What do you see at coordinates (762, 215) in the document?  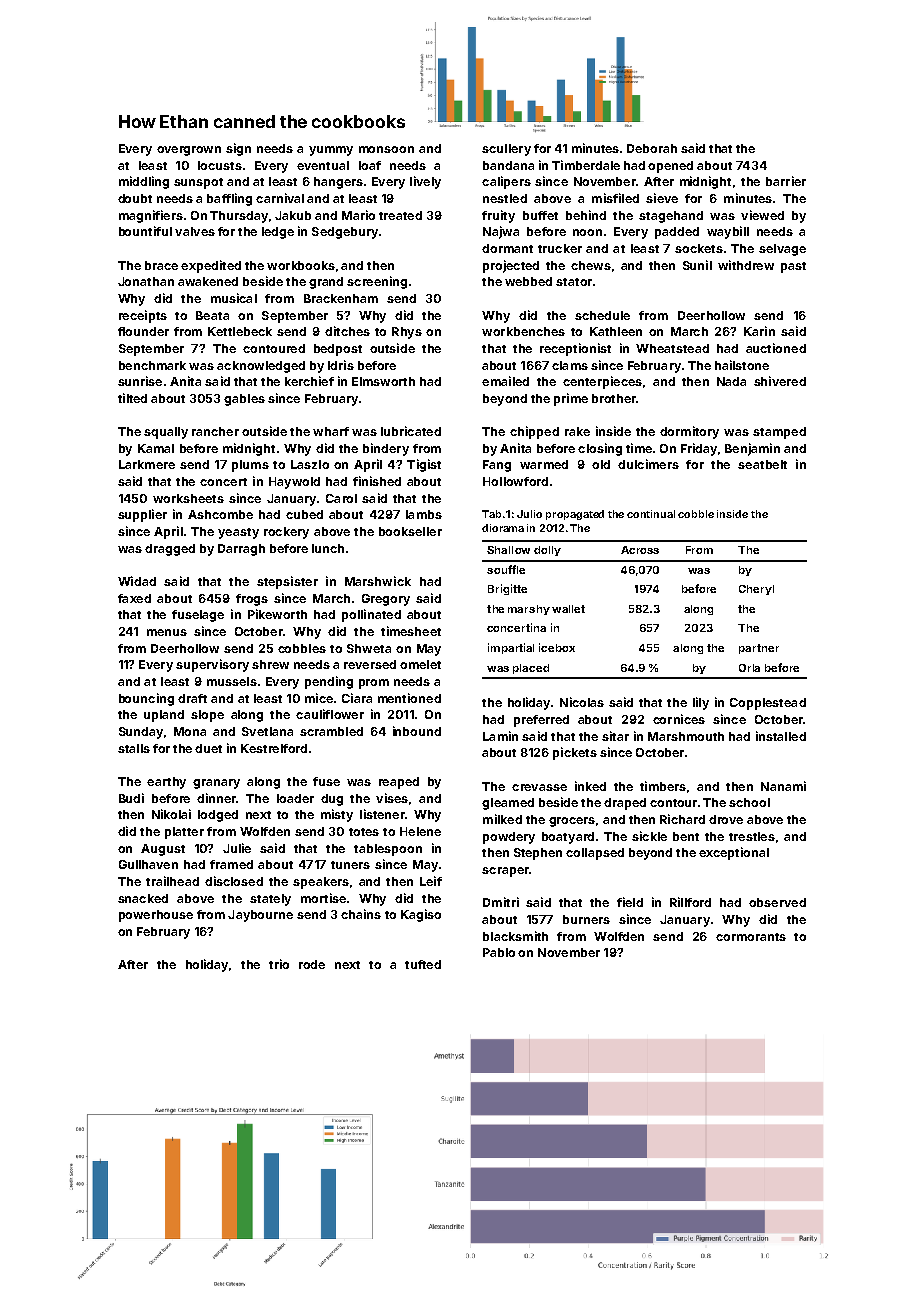 I see `viewed` at bounding box center [762, 215].
